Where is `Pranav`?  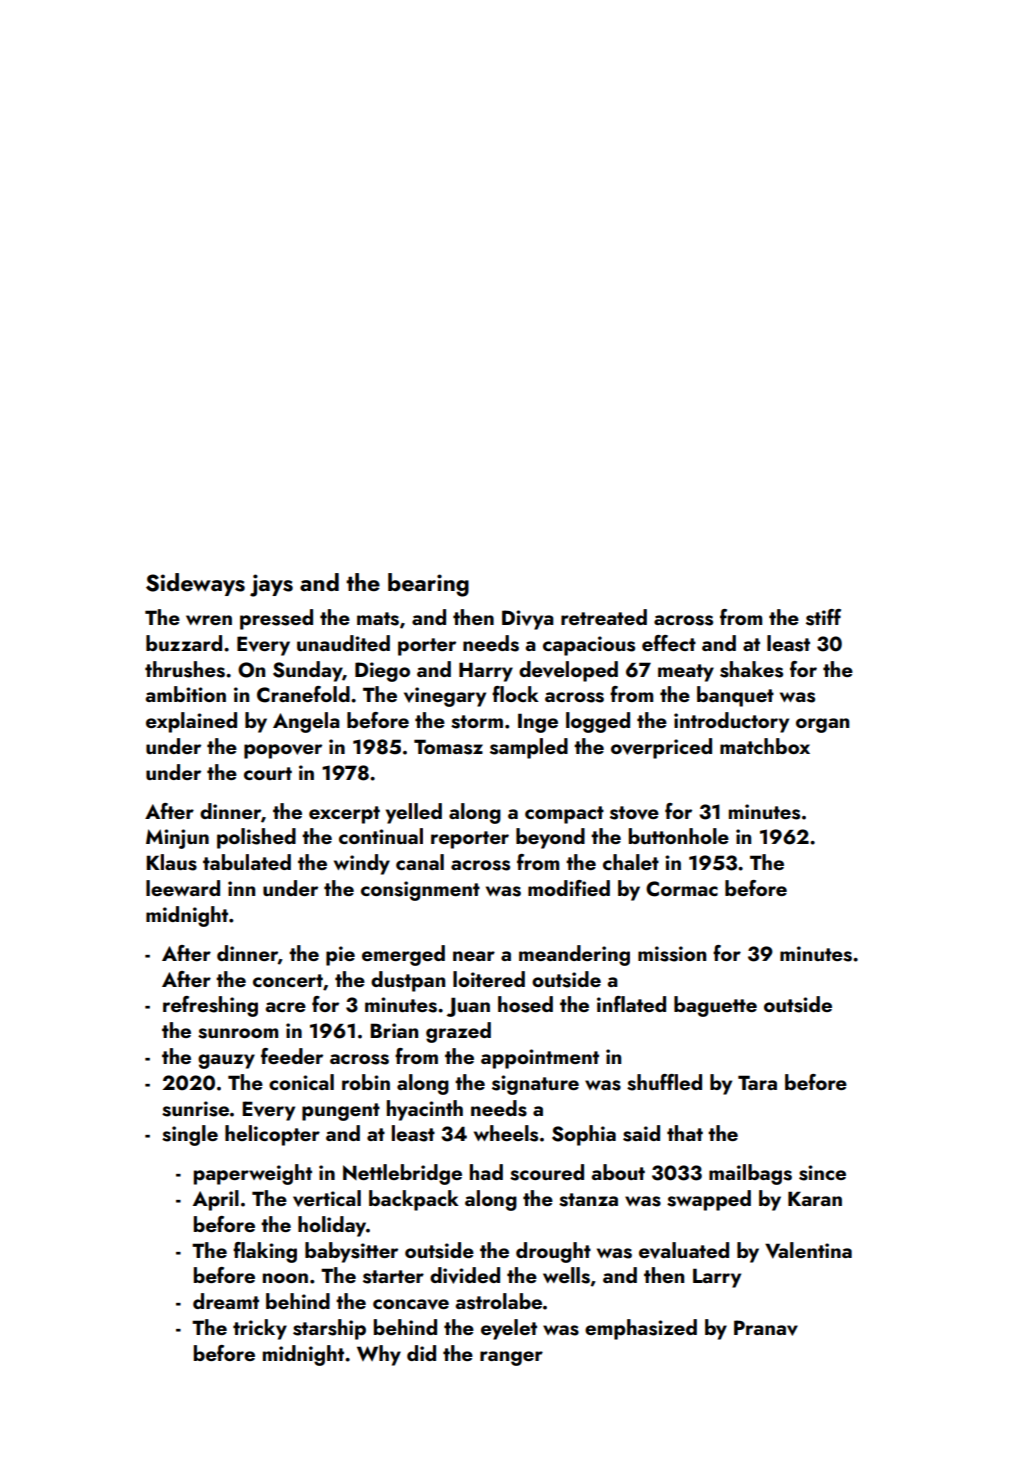
Pranav is located at coordinates (766, 1328).
